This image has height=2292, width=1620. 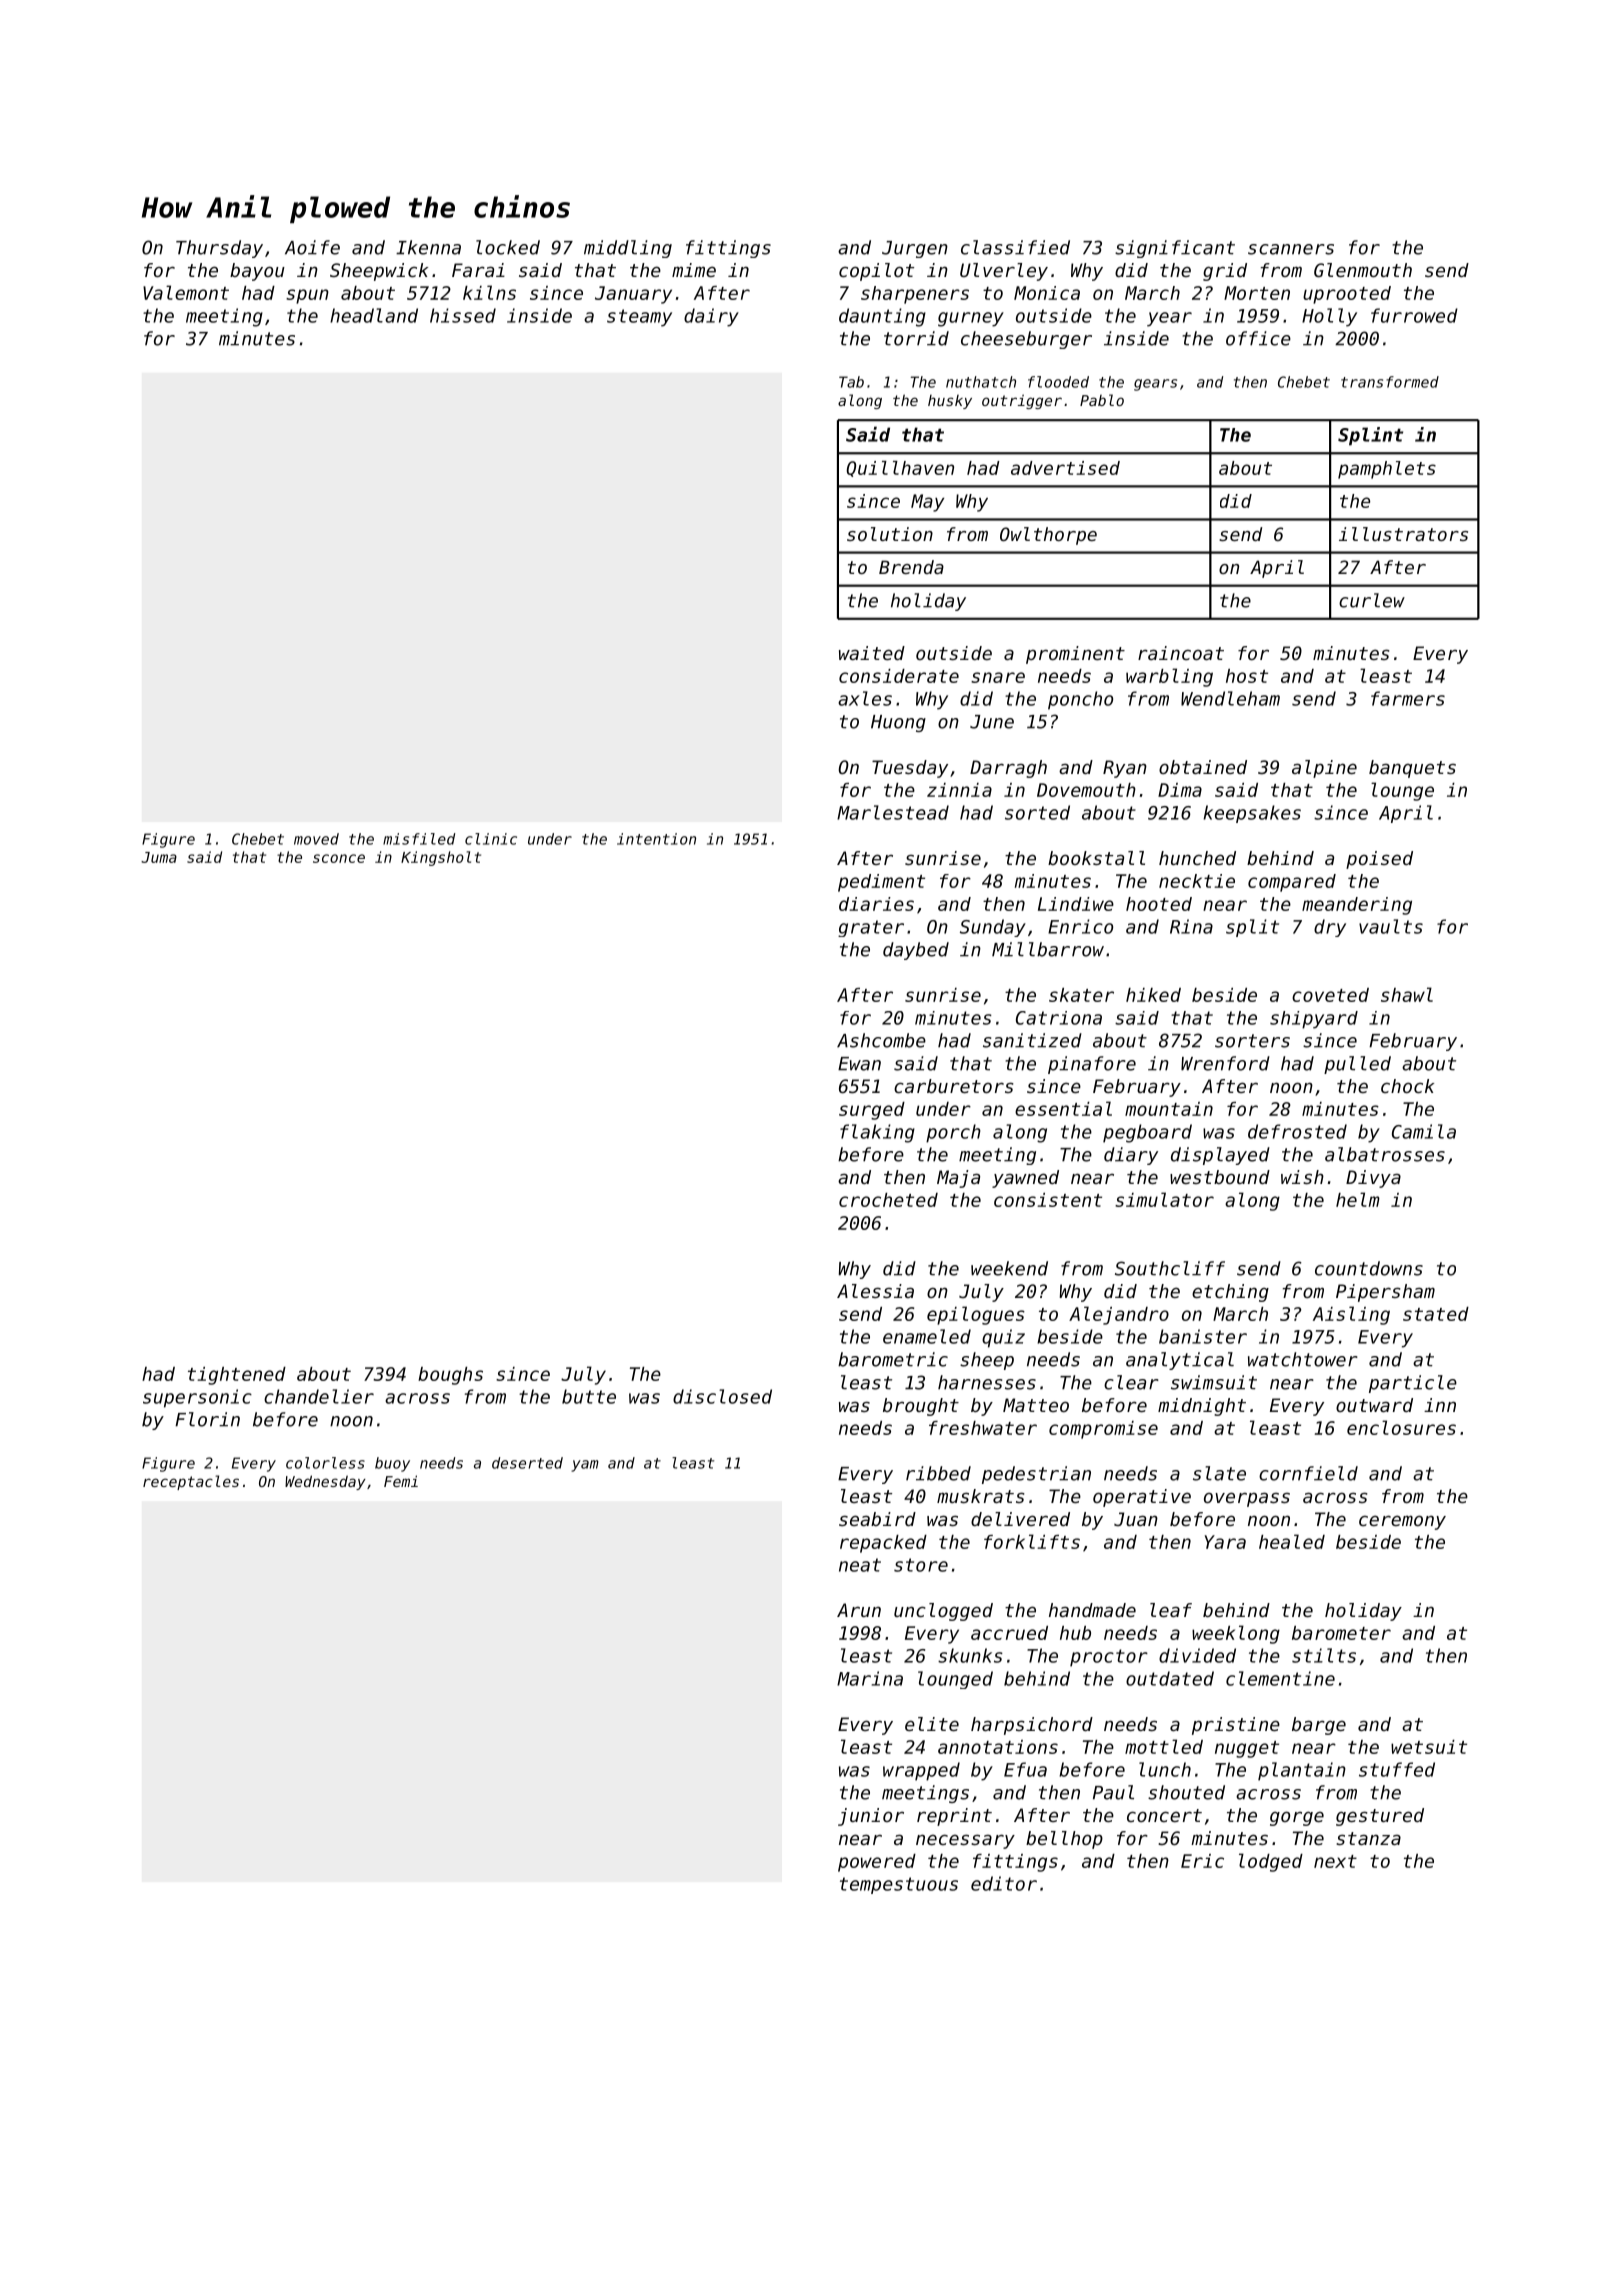 I want to click on significant, so click(x=1175, y=249).
